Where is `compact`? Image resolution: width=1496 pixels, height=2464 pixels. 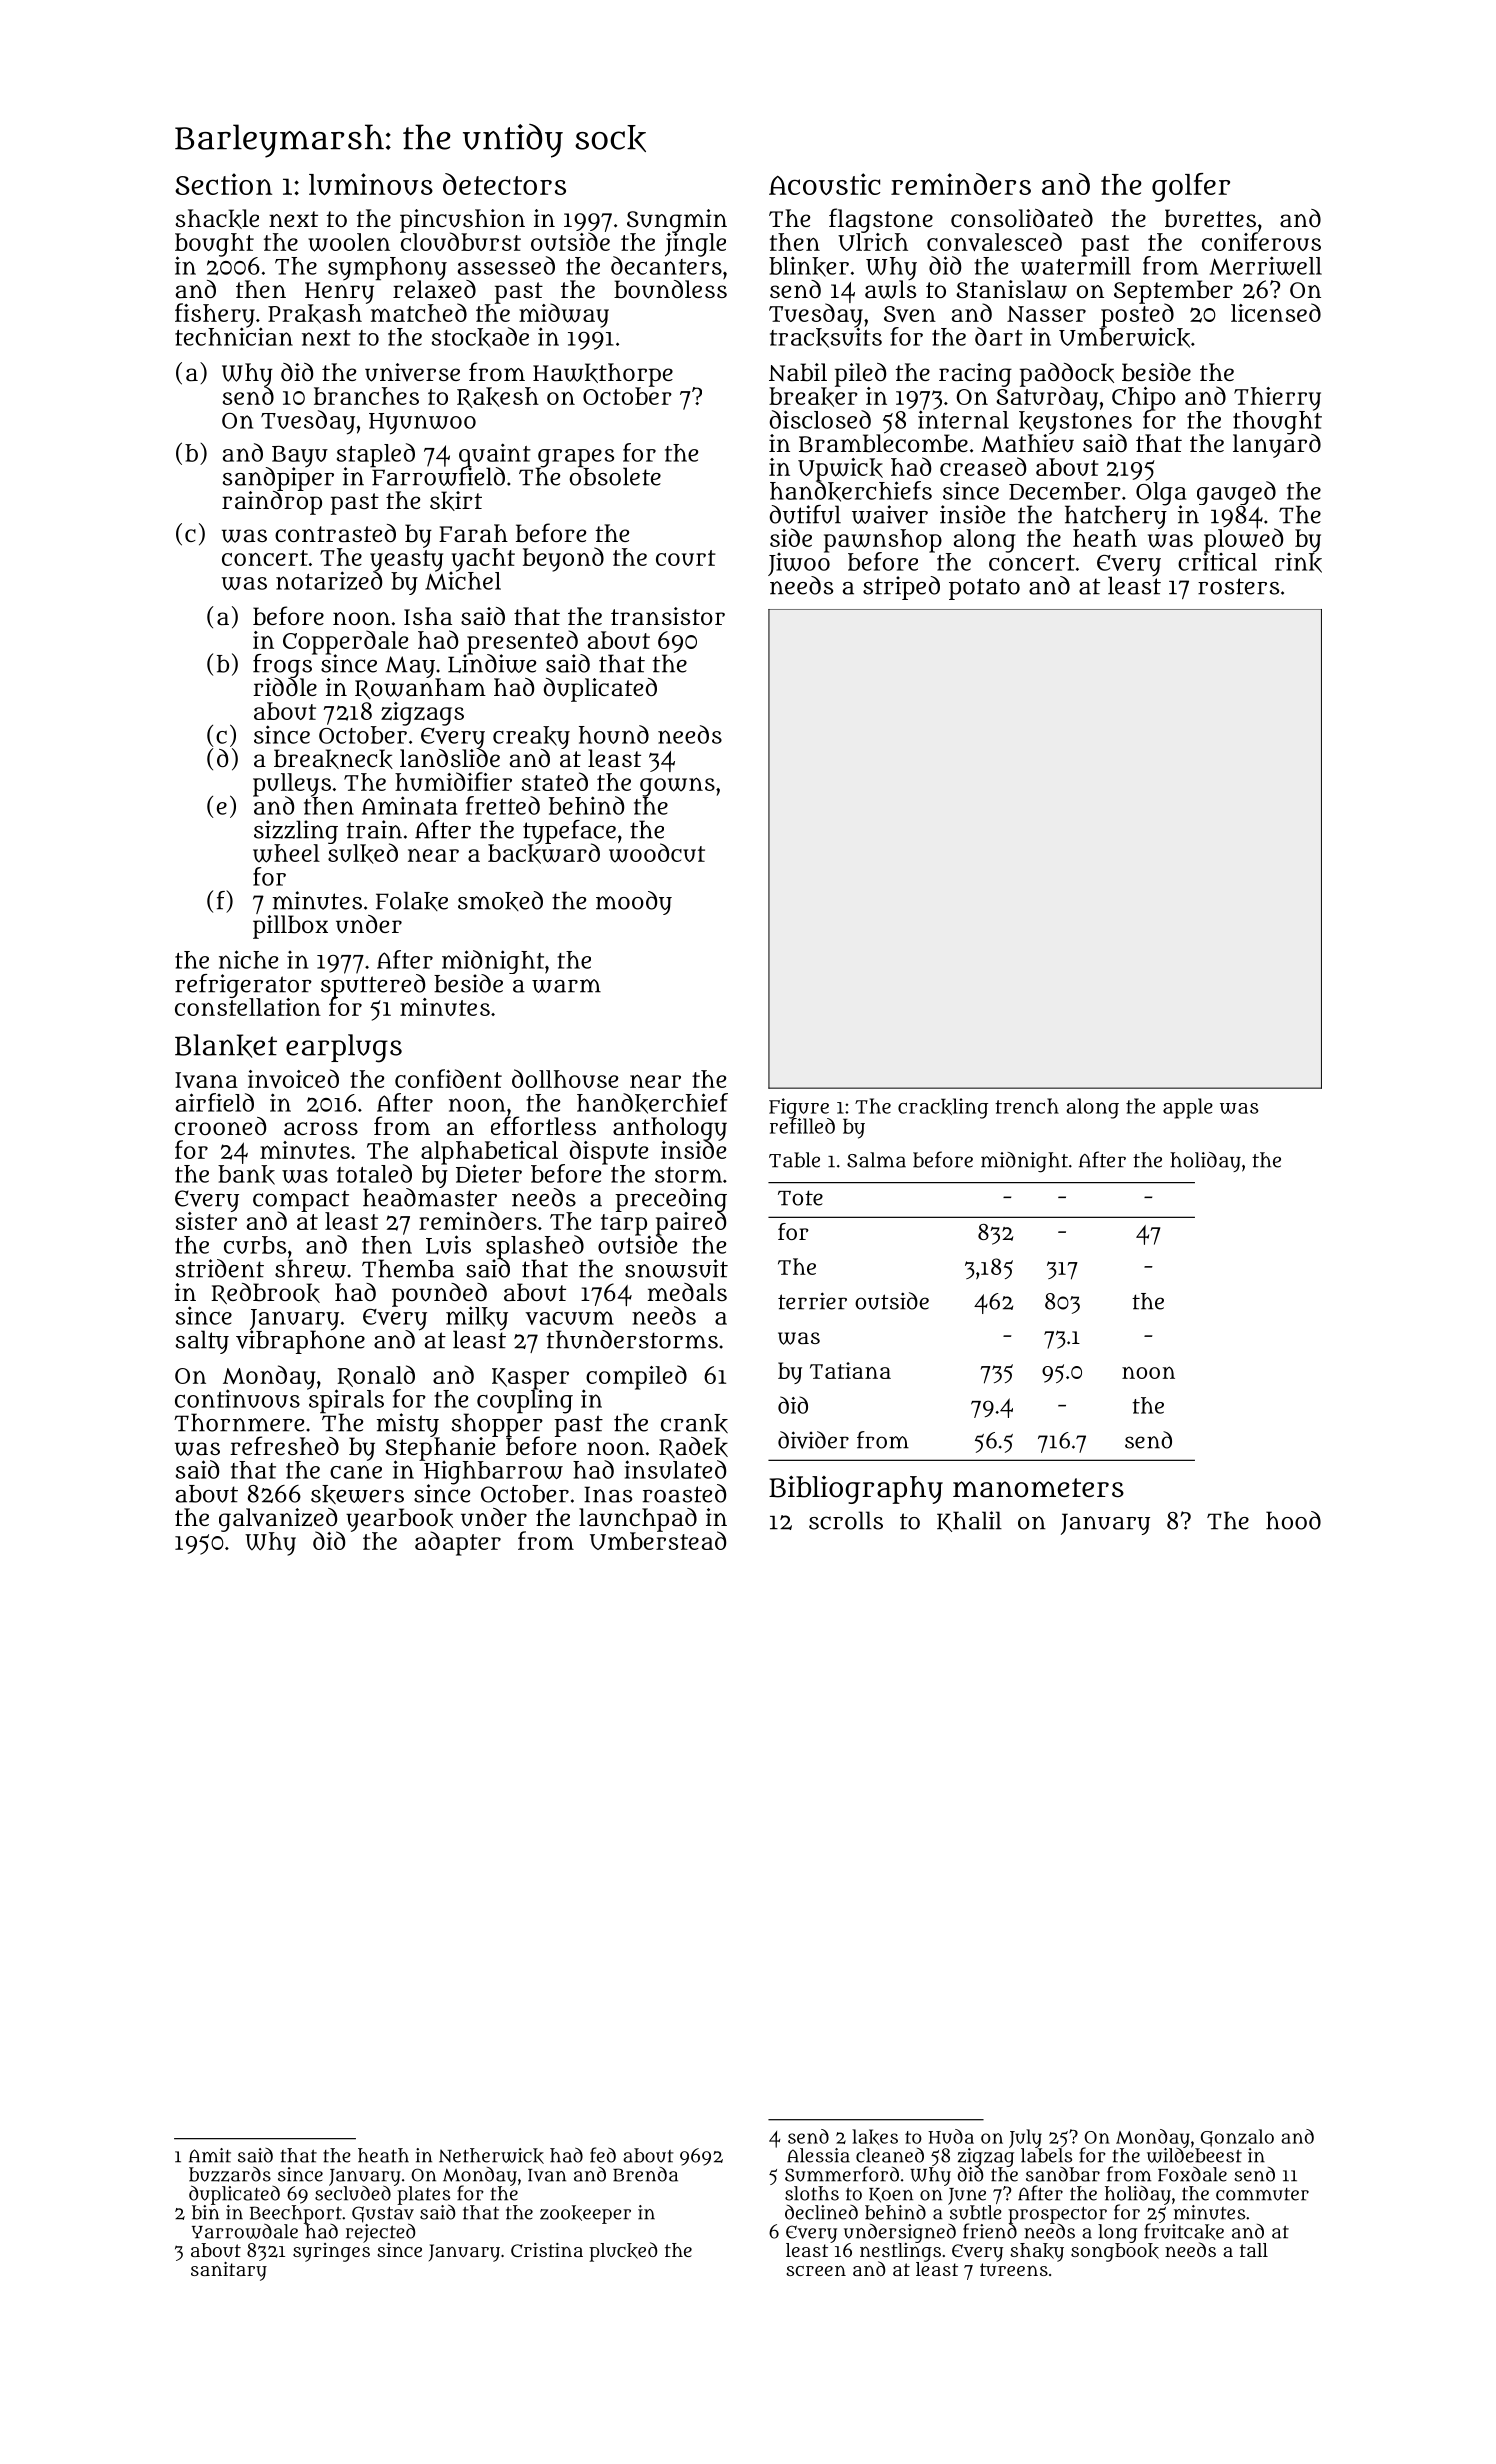 compact is located at coordinates (301, 1201).
